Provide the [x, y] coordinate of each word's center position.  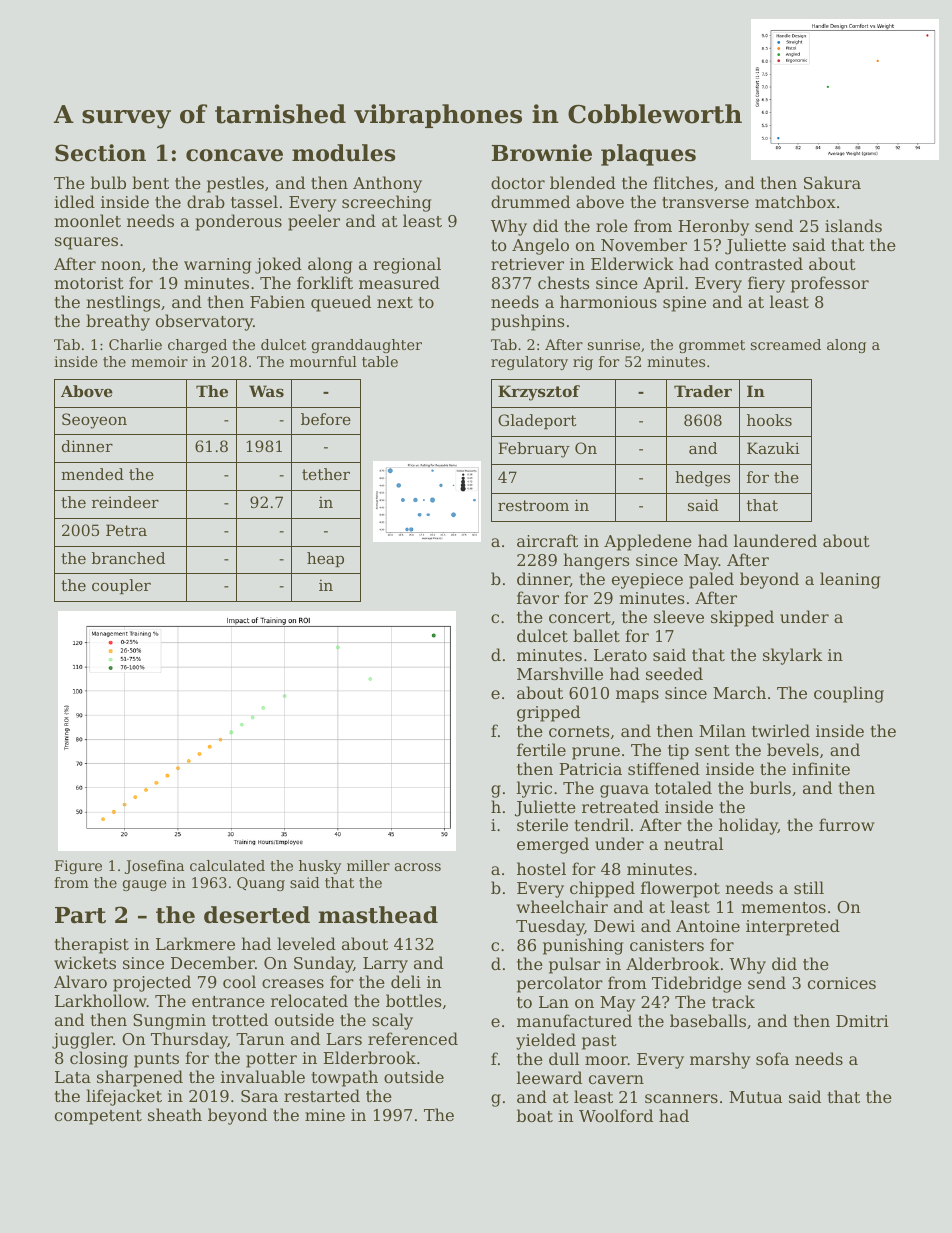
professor [830, 284]
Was [266, 391]
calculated [227, 865]
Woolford [616, 1115]
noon [121, 265]
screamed [786, 344]
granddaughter [367, 346]
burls [770, 787]
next [395, 302]
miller [368, 865]
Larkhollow [101, 1000]
